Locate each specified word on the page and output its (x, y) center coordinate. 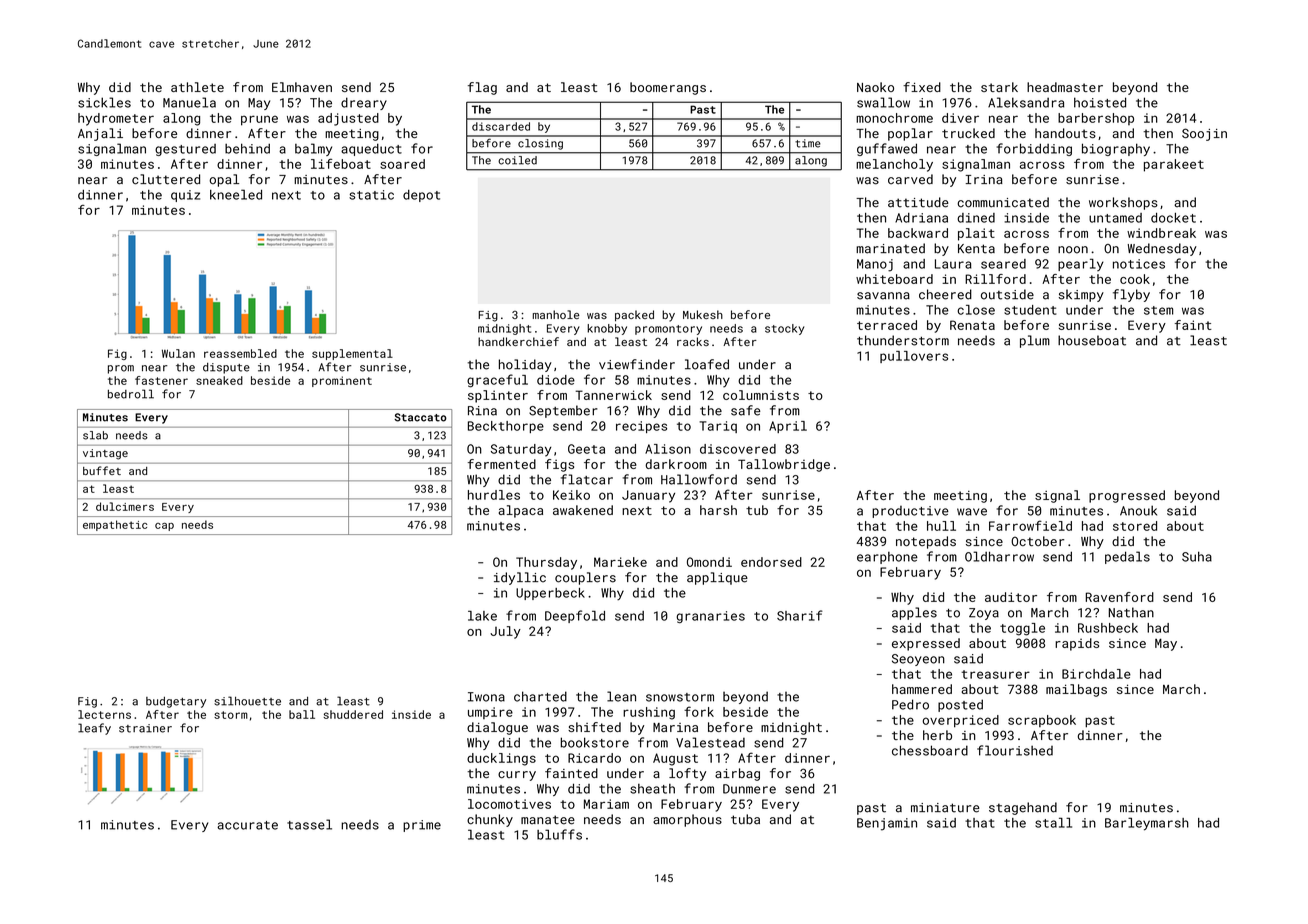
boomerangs (668, 88)
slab (95, 435)
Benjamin (887, 824)
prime (422, 826)
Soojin (1204, 134)
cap (164, 527)
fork (699, 711)
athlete (197, 87)
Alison (668, 449)
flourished (1015, 750)
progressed (1127, 496)
